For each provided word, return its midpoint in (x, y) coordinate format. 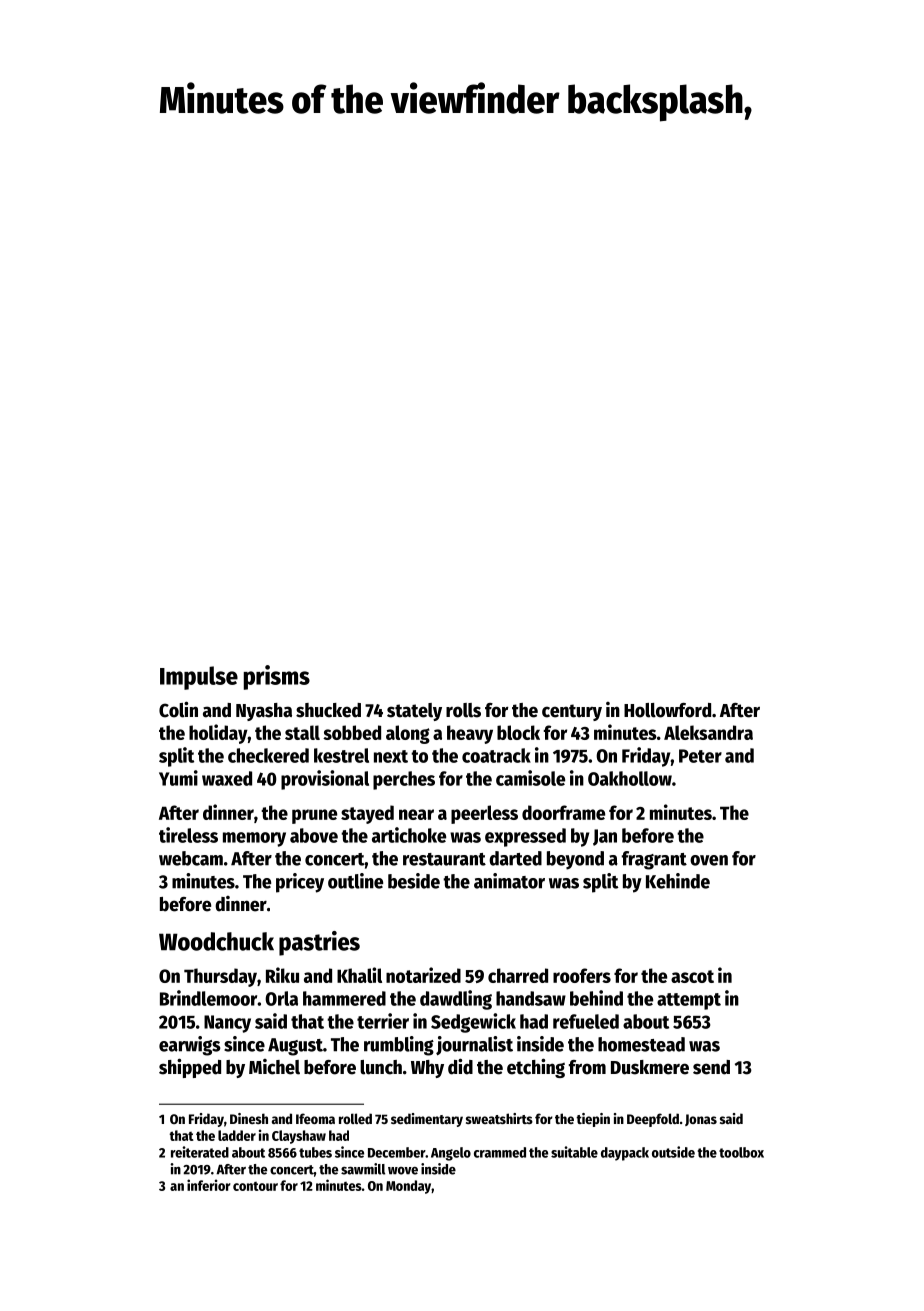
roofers (582, 975)
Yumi (178, 778)
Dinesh (249, 1118)
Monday (408, 1187)
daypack (625, 1154)
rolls (463, 710)
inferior (209, 1185)
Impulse (199, 678)
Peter (700, 756)
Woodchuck (216, 941)
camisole (530, 778)
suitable (574, 1152)
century (572, 712)
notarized (423, 975)
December (396, 1152)
